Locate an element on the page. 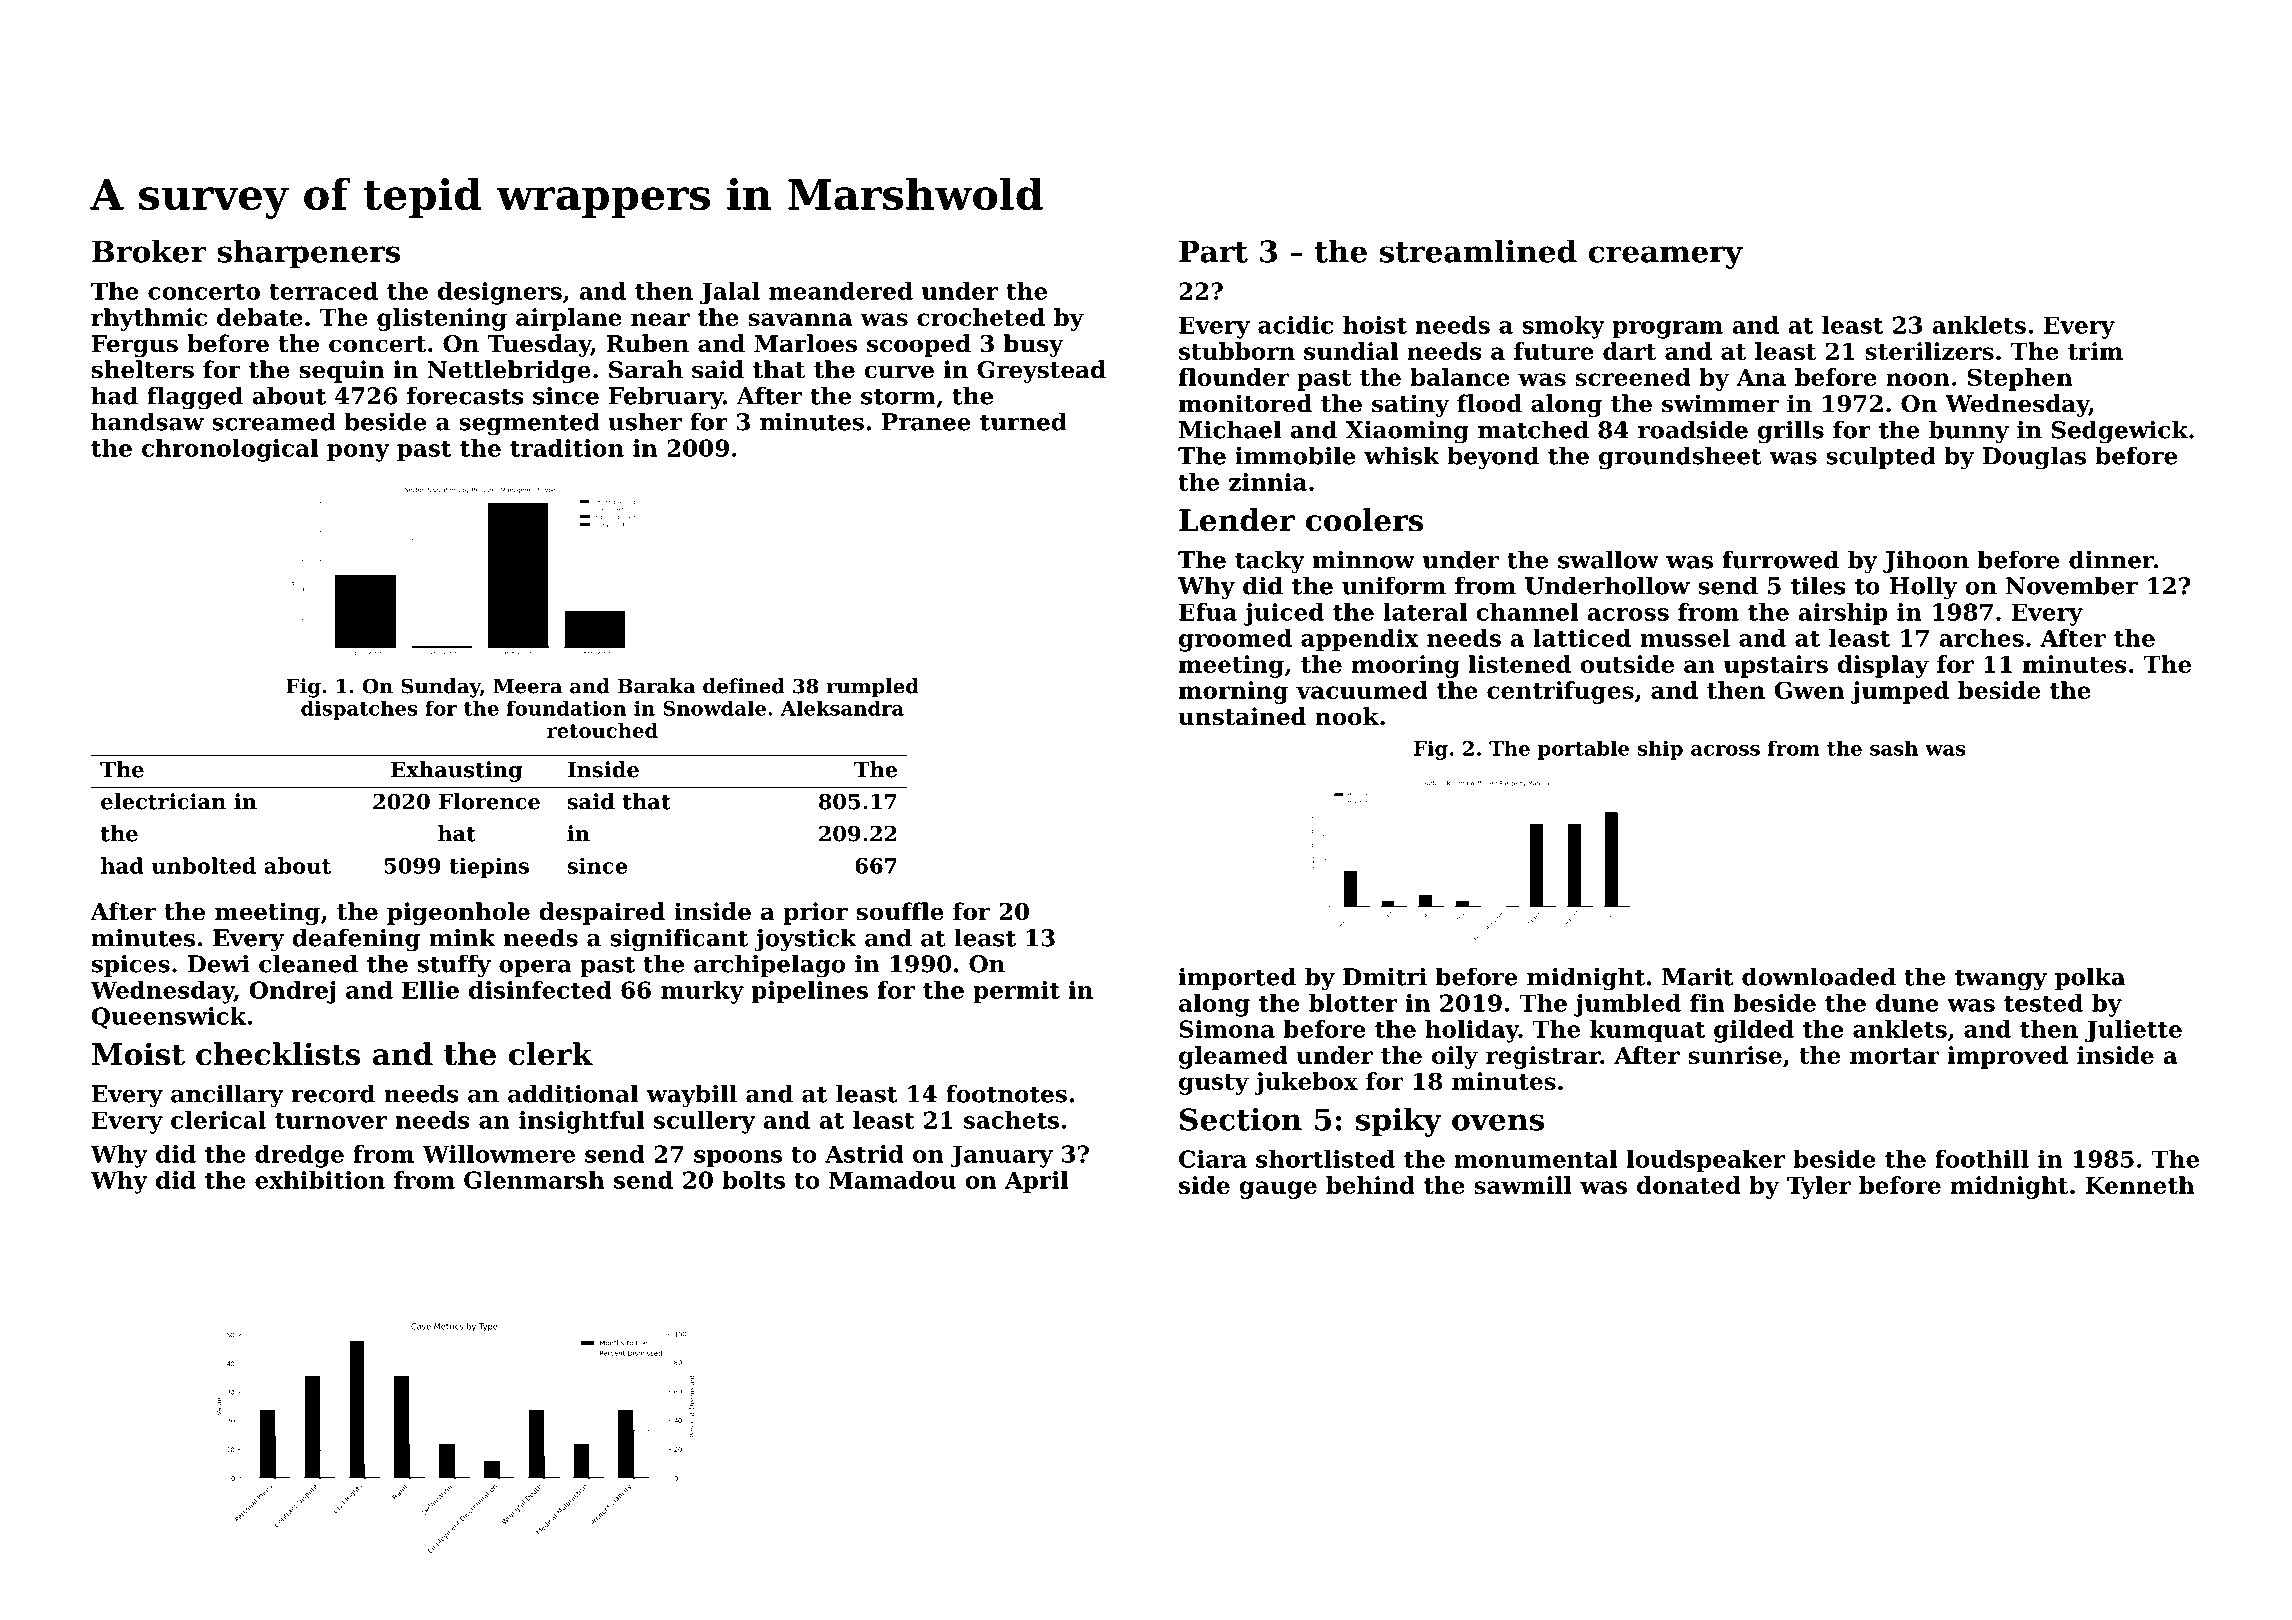 This page has height=1620, width=2292. sash is located at coordinates (1894, 748).
